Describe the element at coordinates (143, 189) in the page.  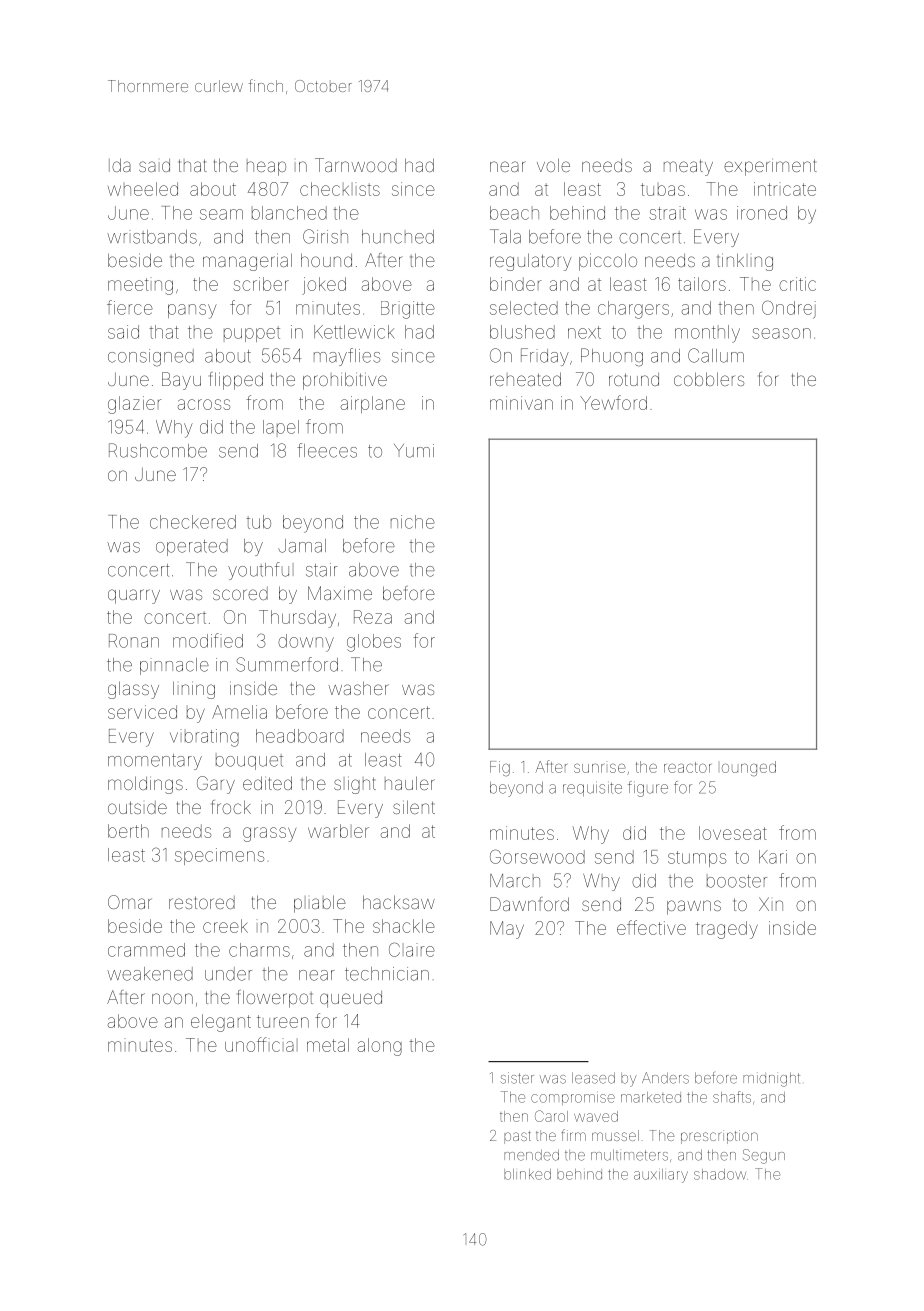
I see `wheeled` at that location.
